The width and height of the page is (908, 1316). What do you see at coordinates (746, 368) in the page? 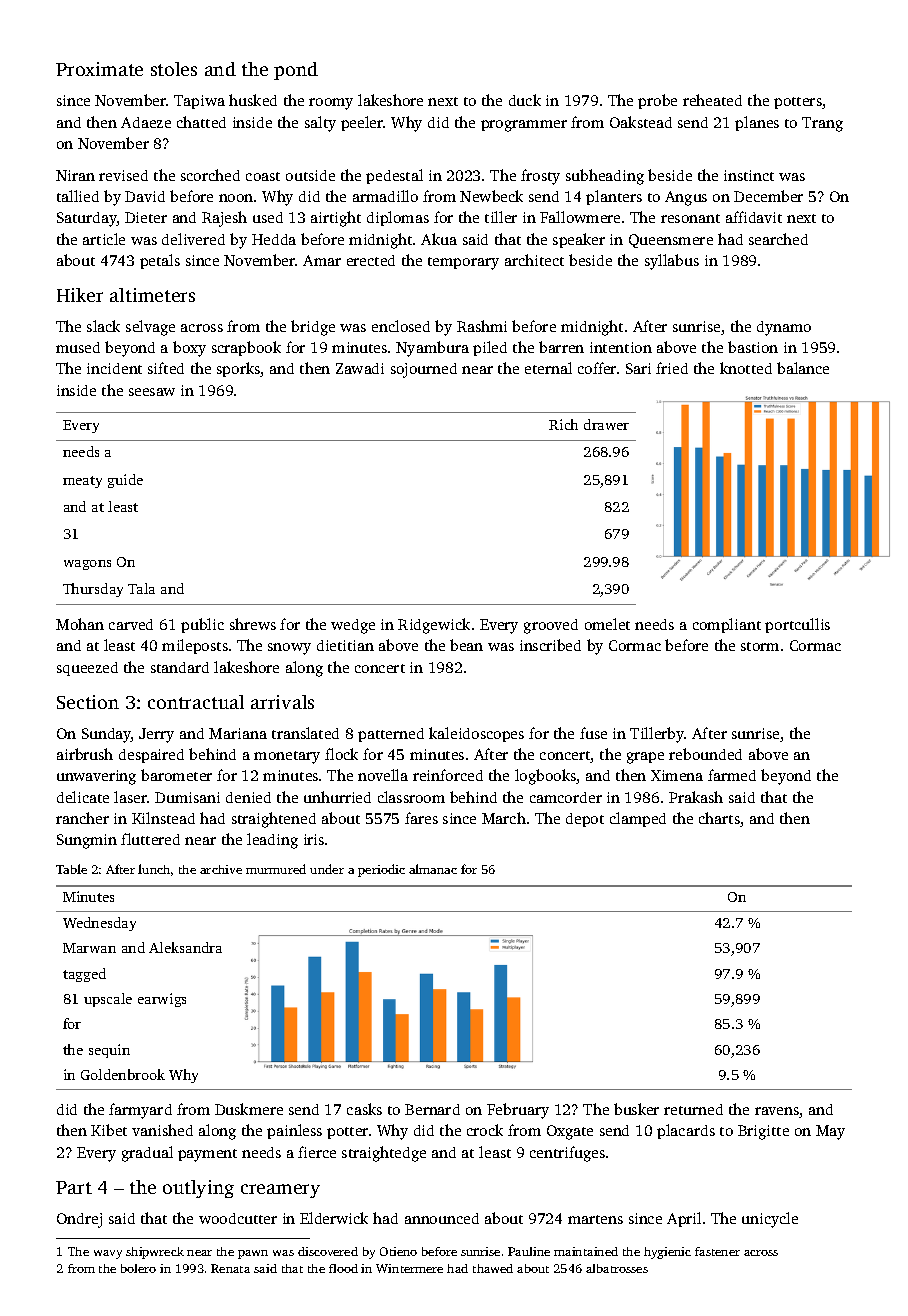
I see `knotted` at bounding box center [746, 368].
